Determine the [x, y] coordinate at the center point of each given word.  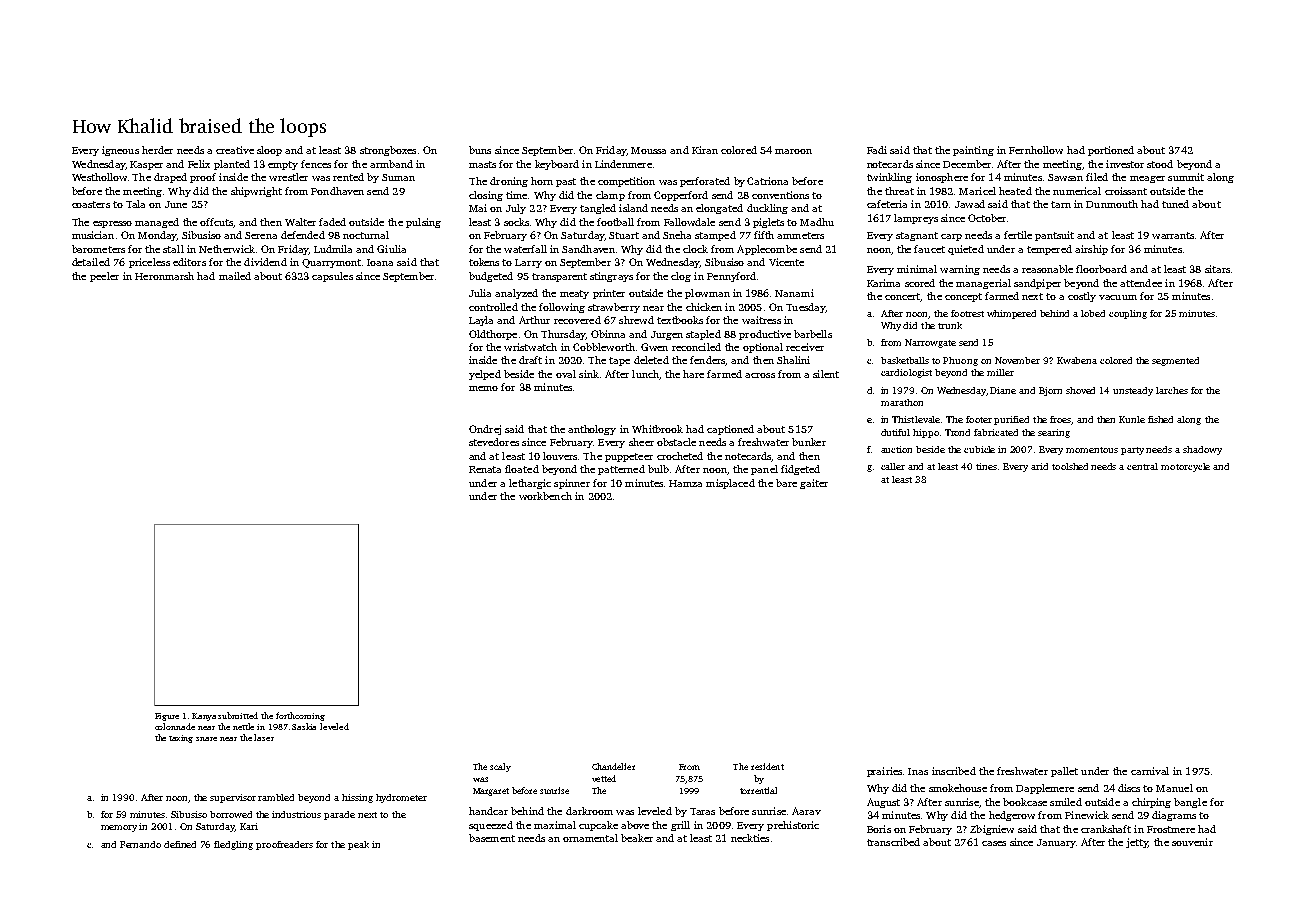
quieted [966, 250]
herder [157, 150]
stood [1160, 164]
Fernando [140, 844]
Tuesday [805, 308]
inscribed [954, 771]
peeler [104, 277]
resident [767, 766]
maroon [793, 151]
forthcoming [300, 716]
